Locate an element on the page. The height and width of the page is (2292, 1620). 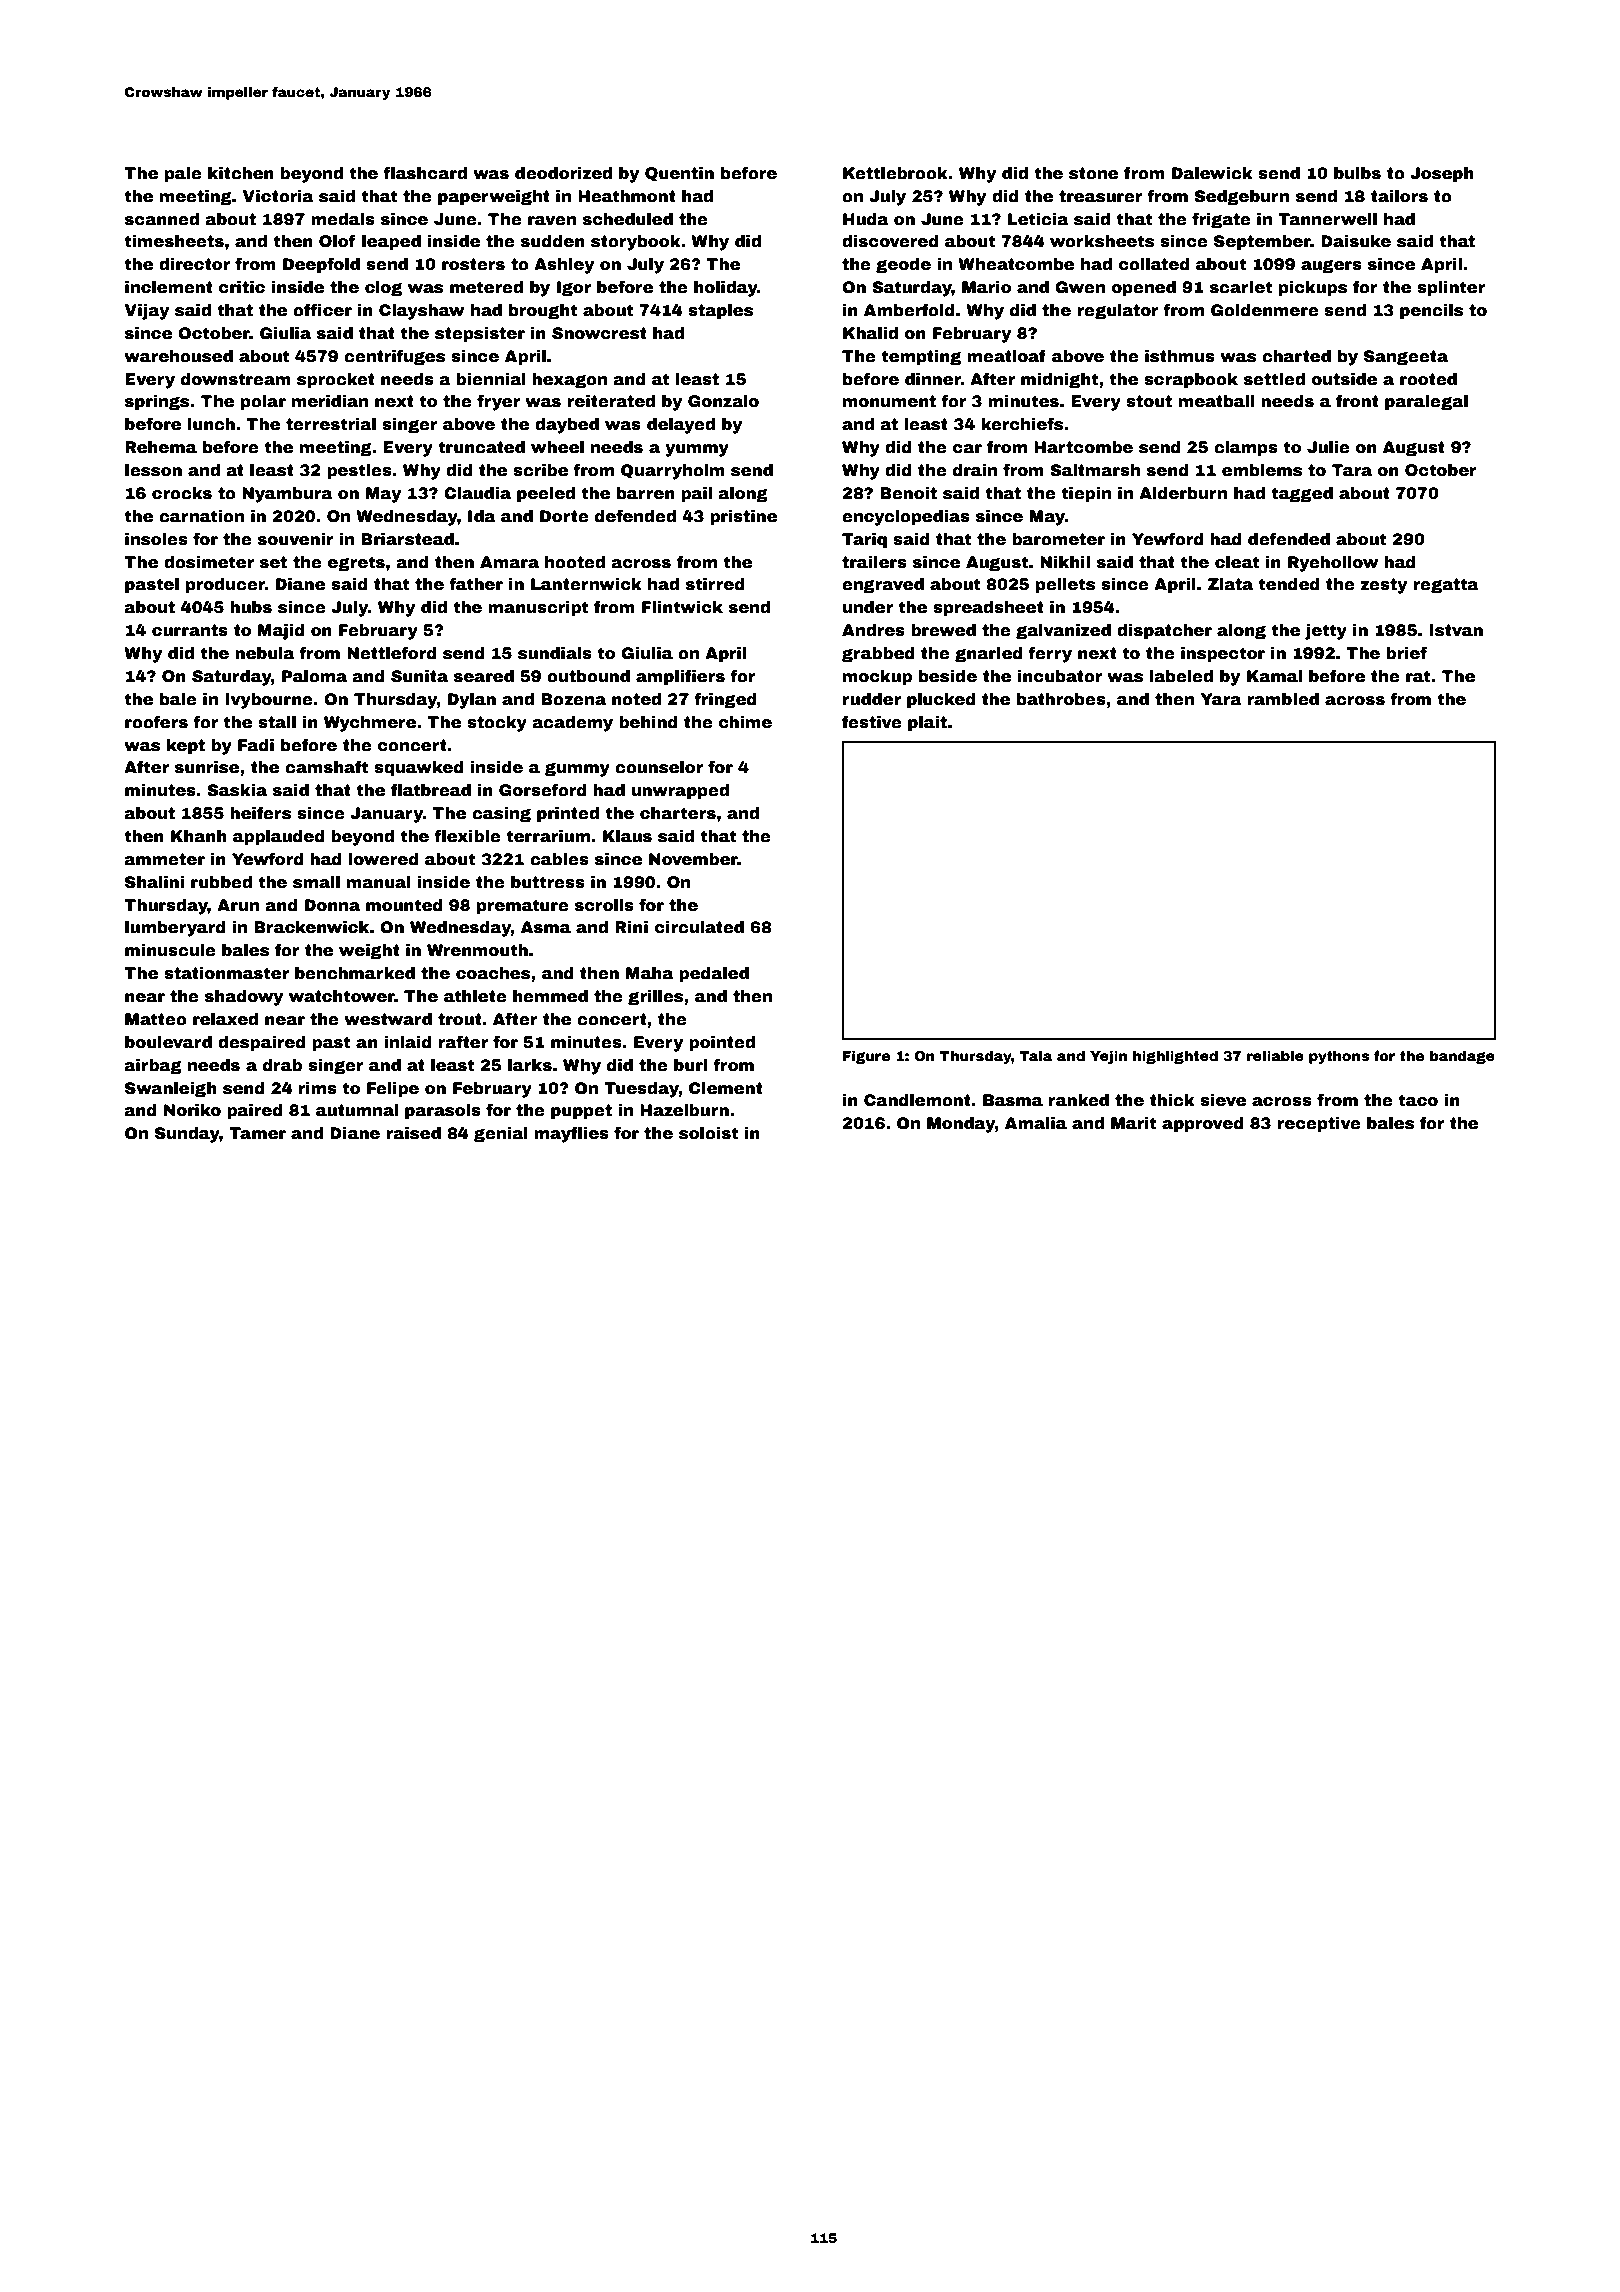
Victoria is located at coordinates (278, 196).
